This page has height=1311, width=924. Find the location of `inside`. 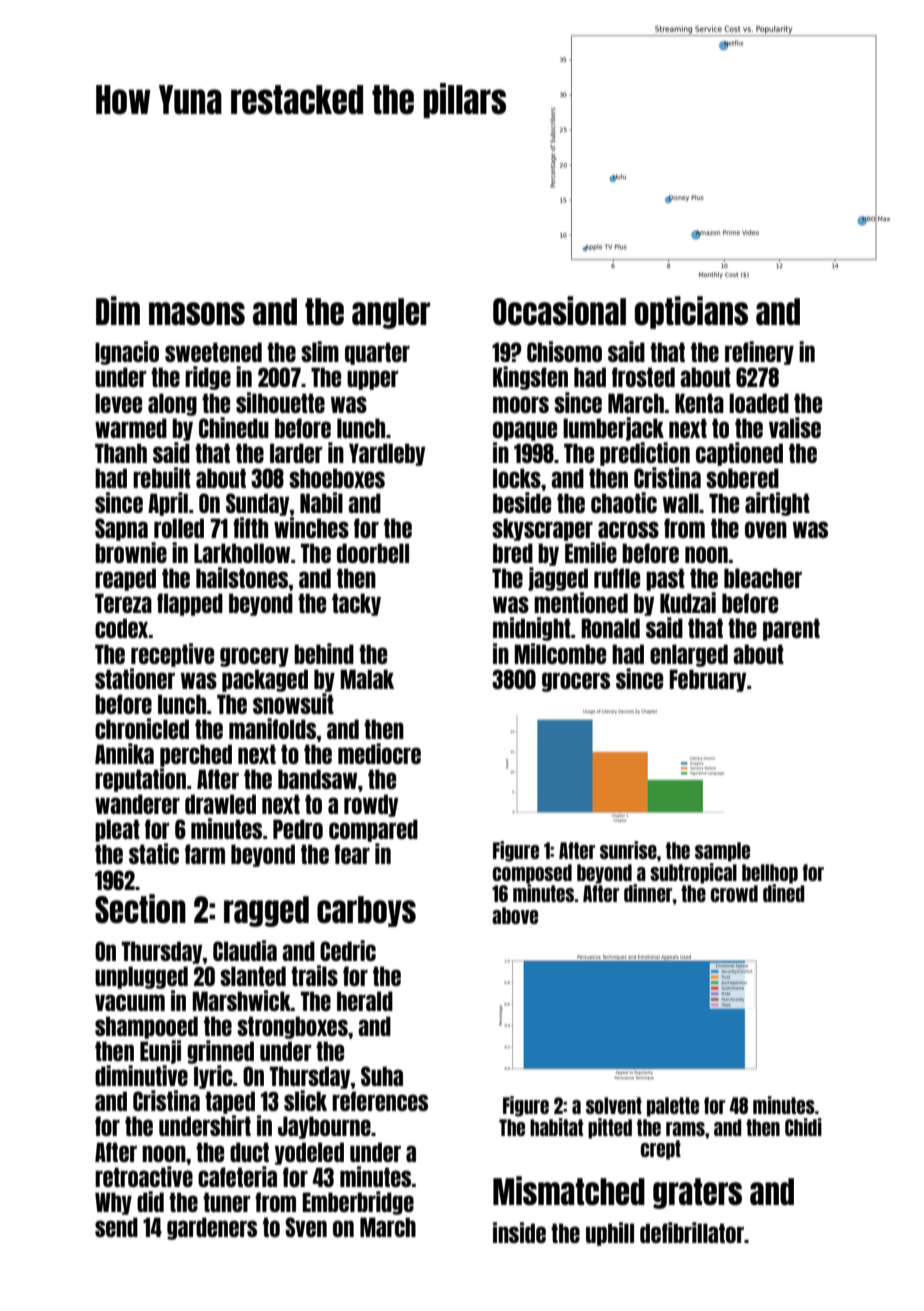

inside is located at coordinates (519, 1232).
